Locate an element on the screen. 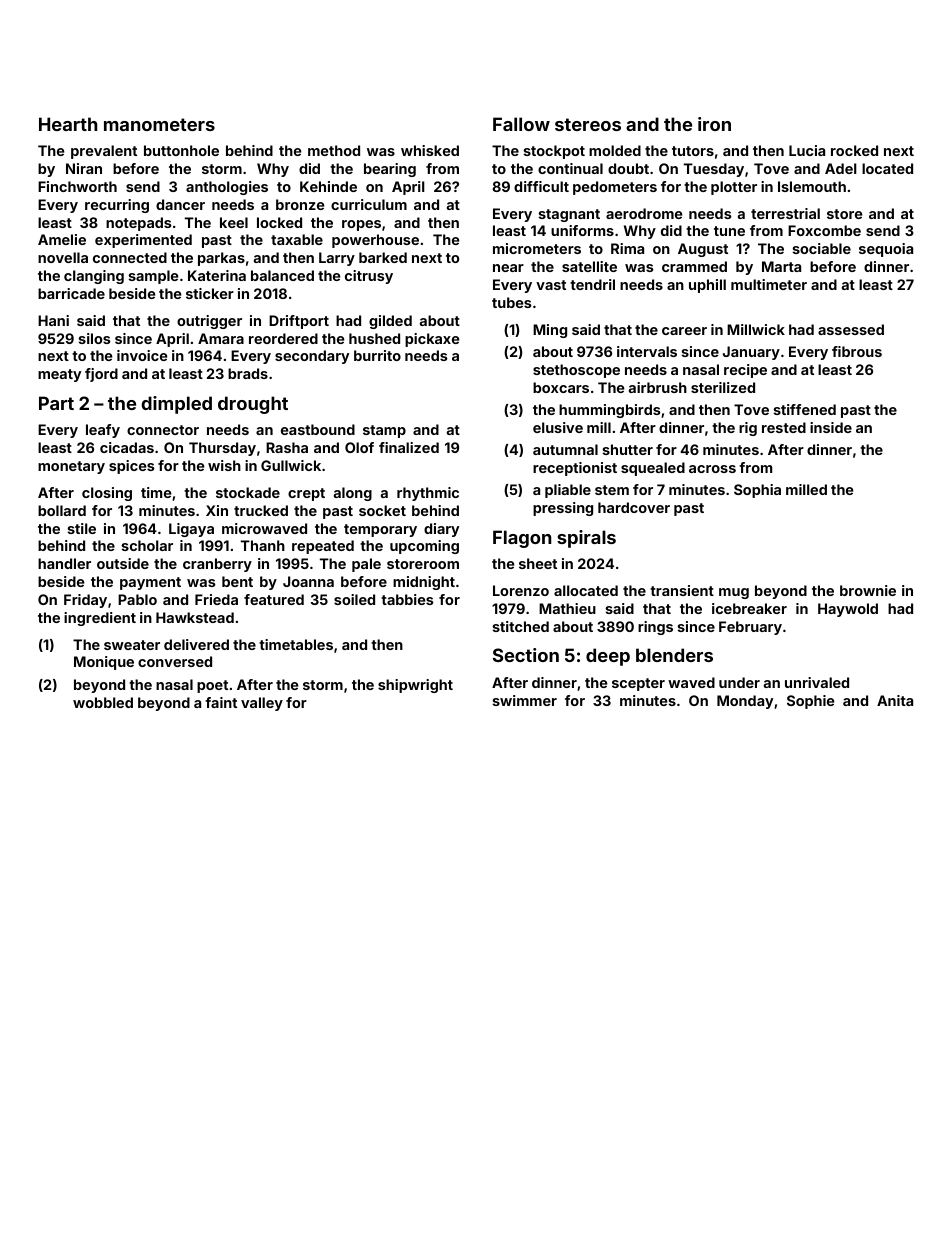  brownie is located at coordinates (868, 590).
